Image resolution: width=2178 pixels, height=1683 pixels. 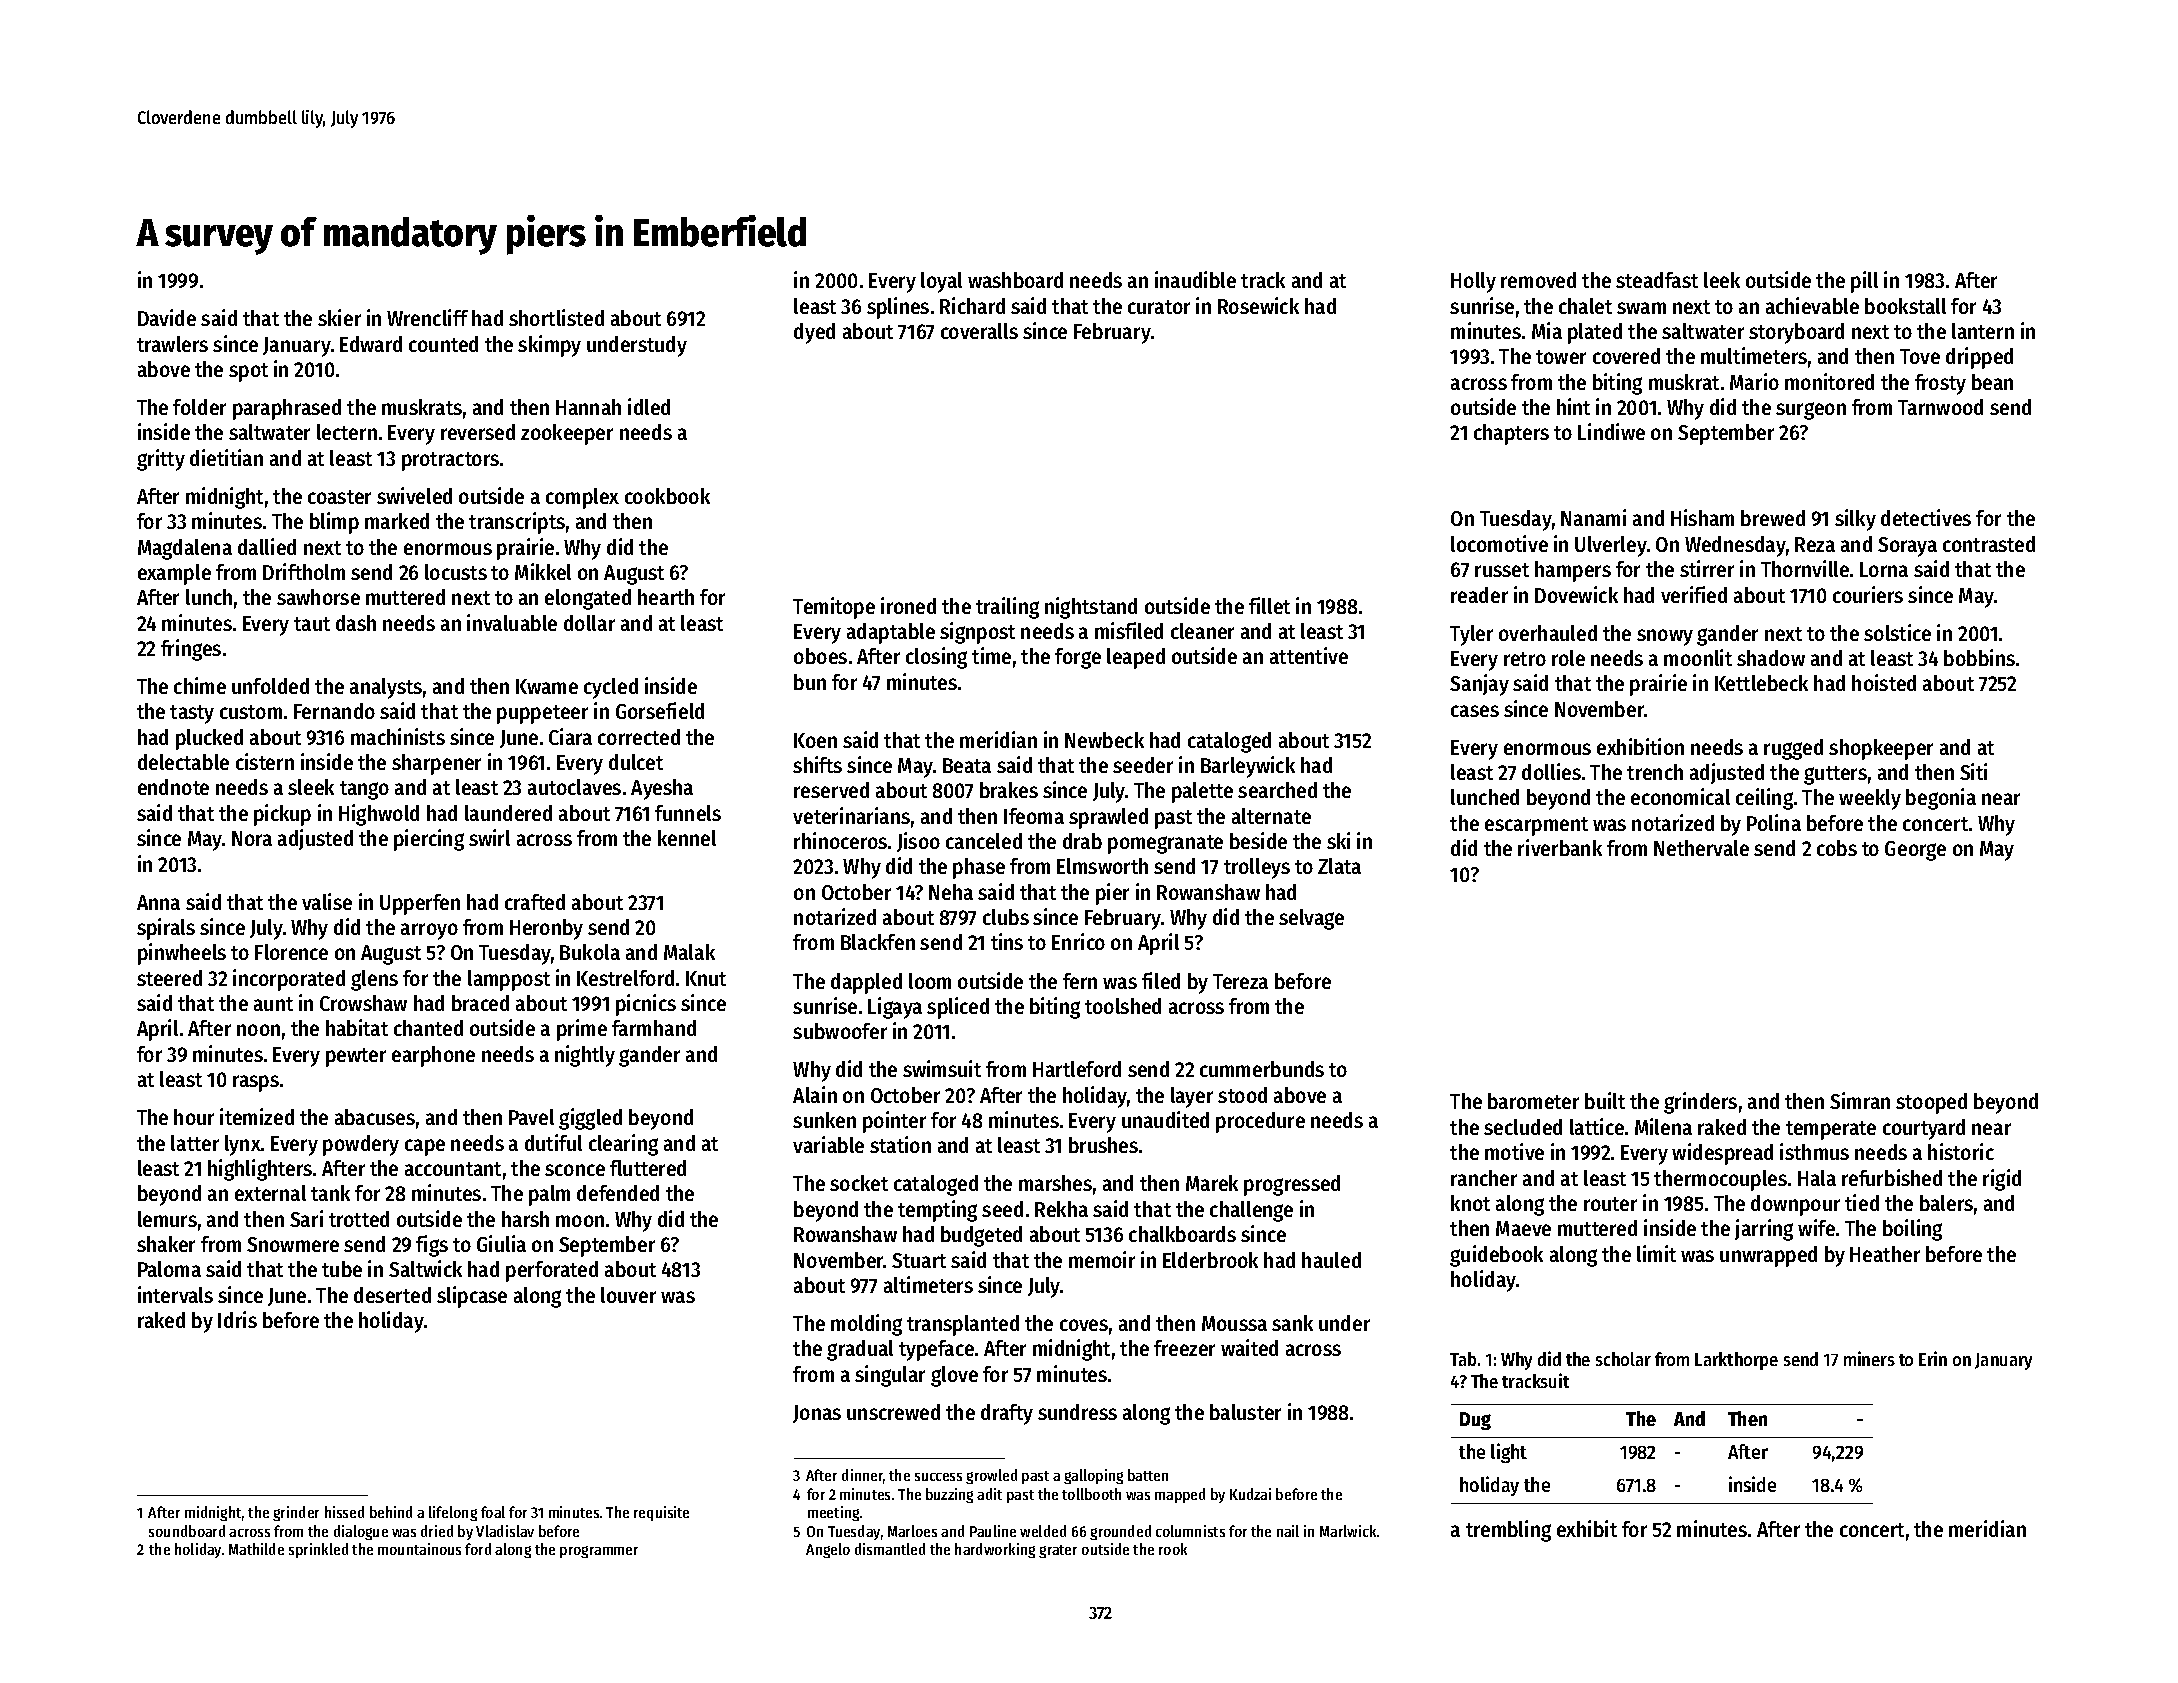 What do you see at coordinates (1855, 520) in the screenshot?
I see `silky` at bounding box center [1855, 520].
